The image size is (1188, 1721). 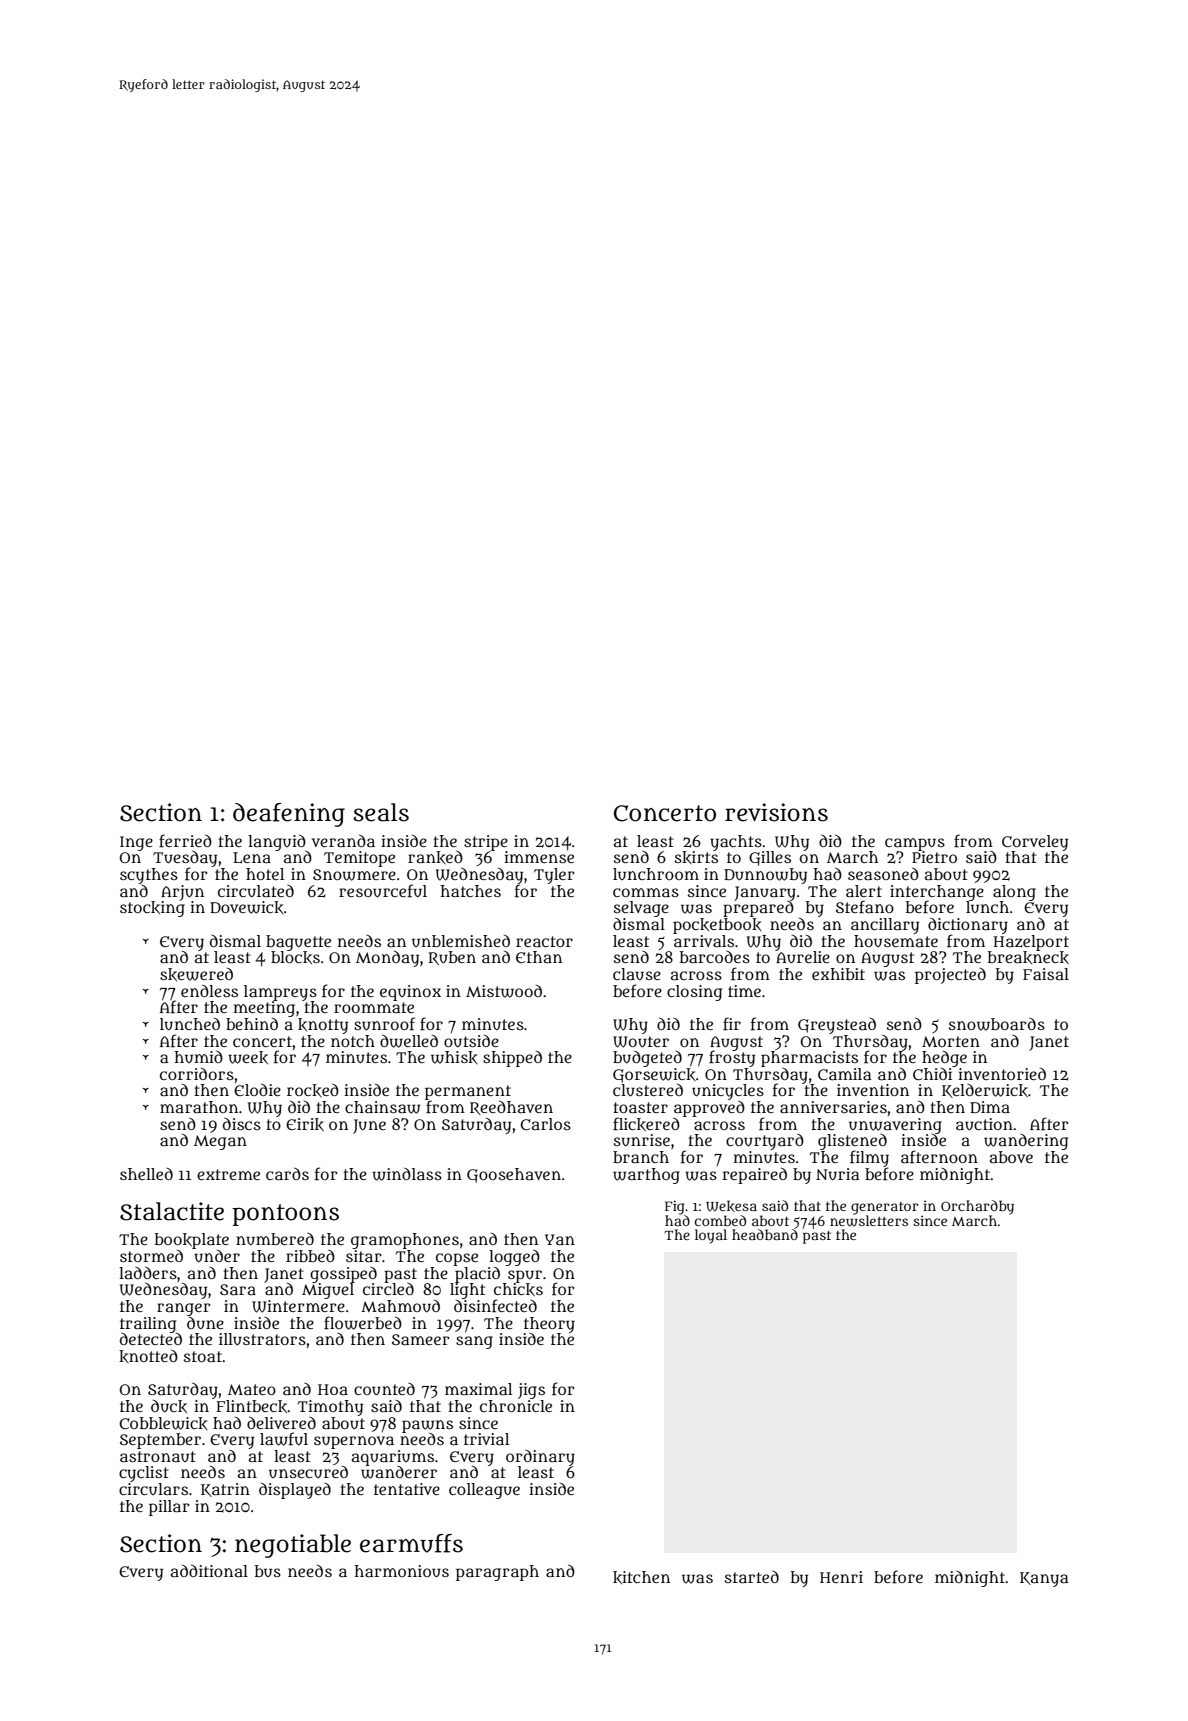 I want to click on started, so click(x=752, y=1577).
